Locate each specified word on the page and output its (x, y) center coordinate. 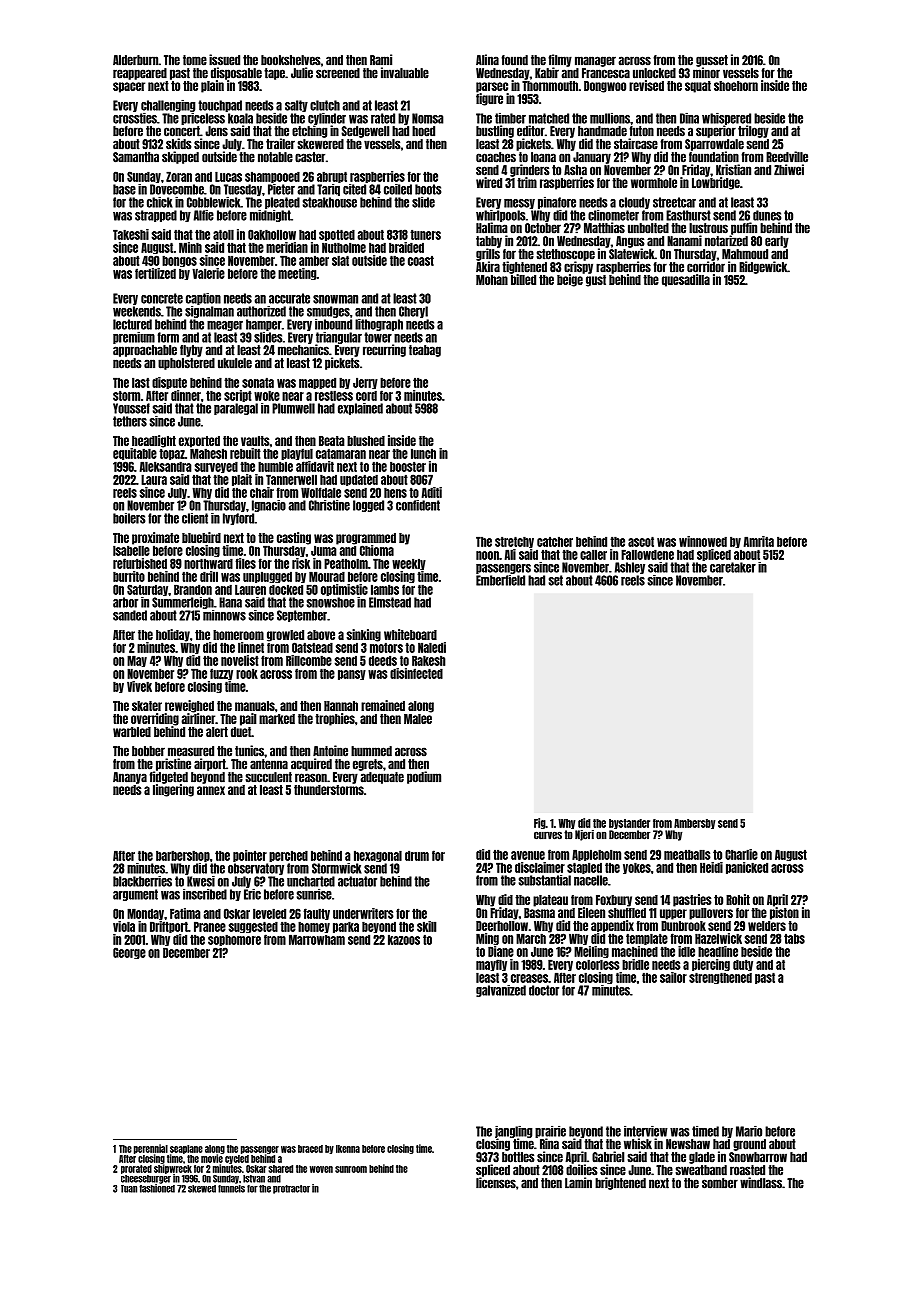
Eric (252, 894)
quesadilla (686, 280)
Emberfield (500, 580)
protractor (291, 1189)
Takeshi (131, 234)
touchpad (220, 106)
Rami (381, 60)
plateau (550, 901)
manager (595, 61)
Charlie (741, 854)
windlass (761, 1183)
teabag (425, 351)
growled (285, 636)
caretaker (733, 567)
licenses (496, 1183)
